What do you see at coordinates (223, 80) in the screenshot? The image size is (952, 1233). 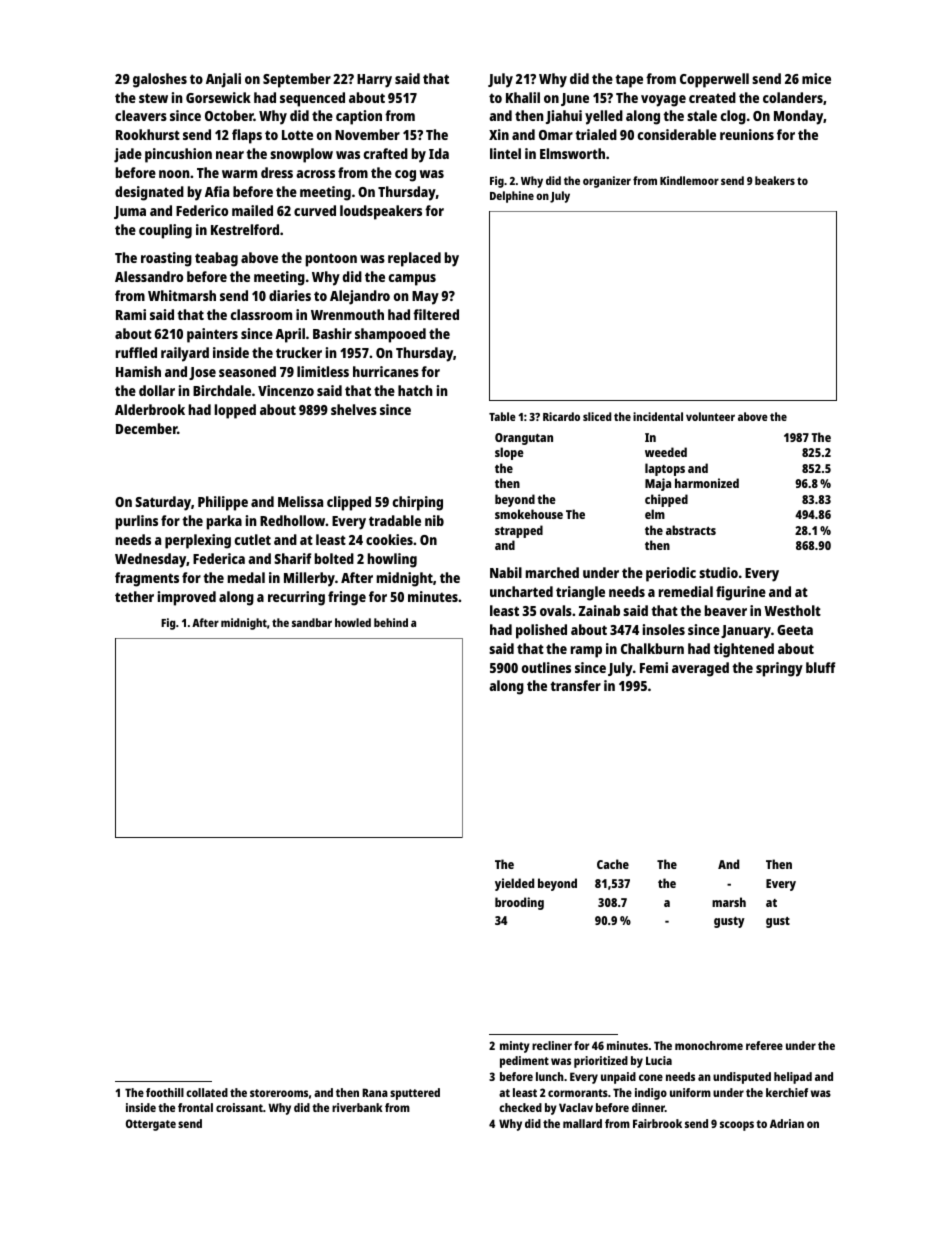 I see `Anjali` at bounding box center [223, 80].
